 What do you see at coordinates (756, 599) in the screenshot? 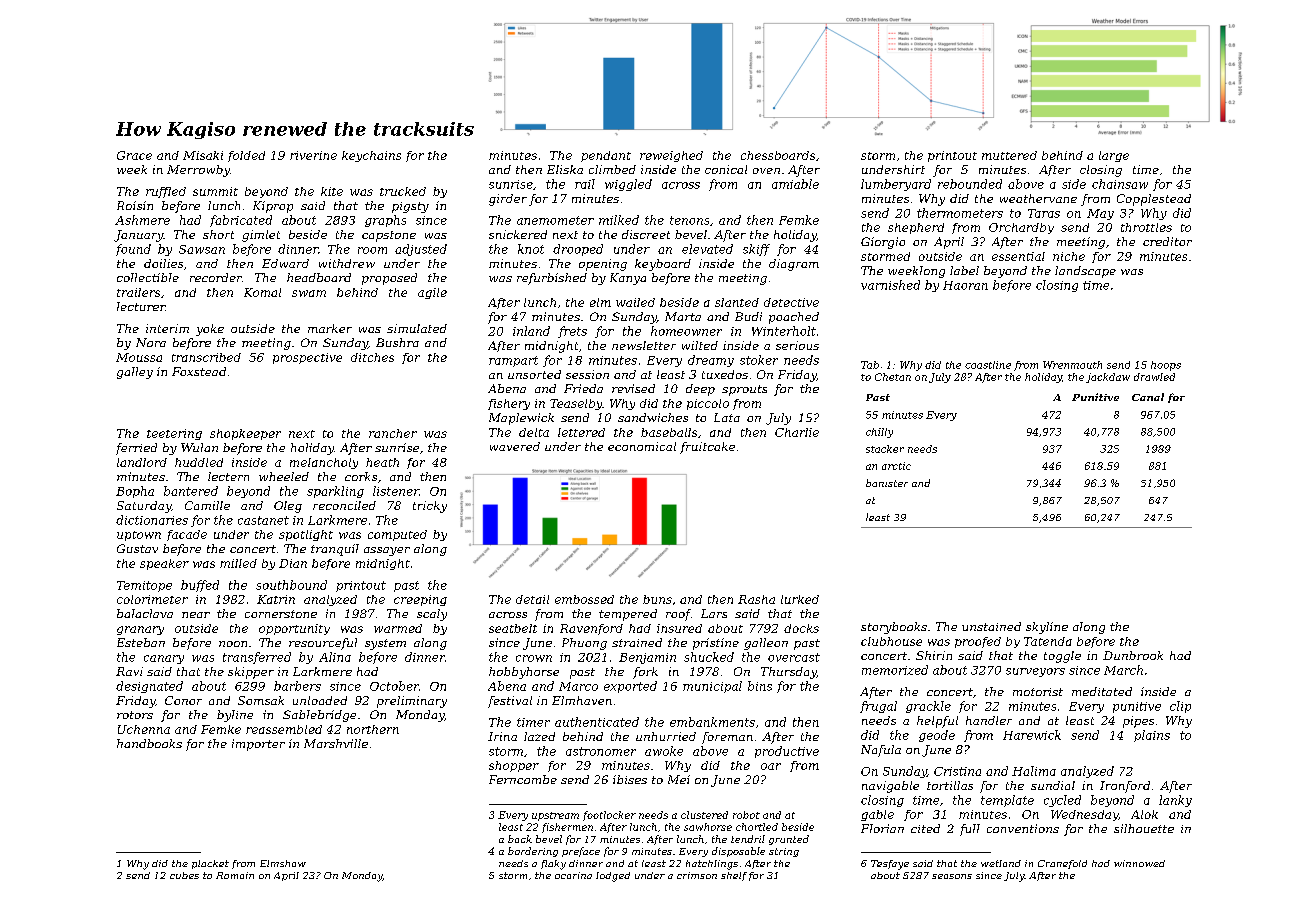
I see `Rasha` at bounding box center [756, 599].
